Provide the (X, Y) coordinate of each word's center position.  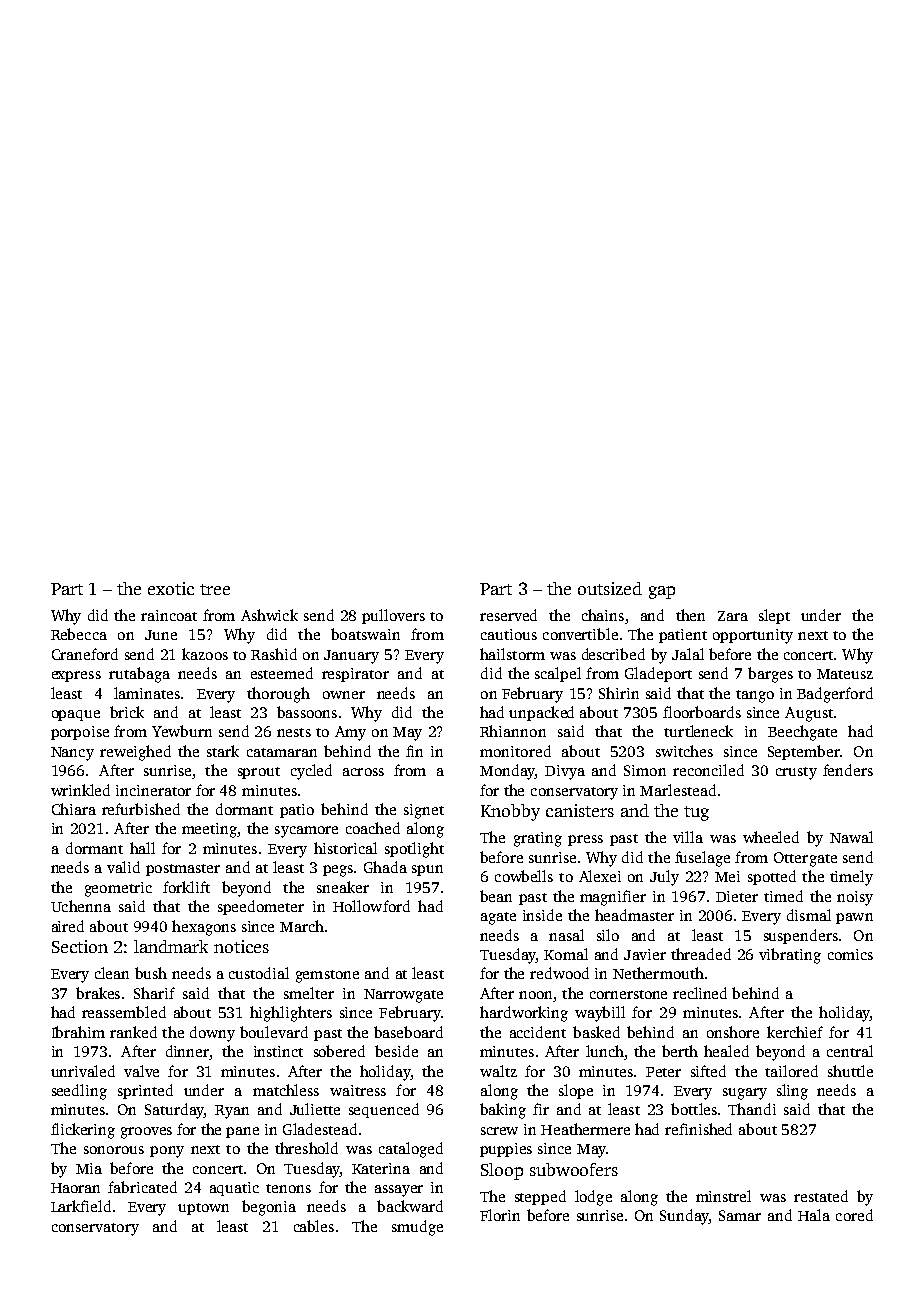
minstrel (723, 1196)
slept (774, 616)
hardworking (524, 1014)
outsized (610, 588)
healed (726, 1051)
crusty (796, 773)
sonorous (114, 1150)
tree (215, 589)
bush (151, 973)
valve (141, 1071)
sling (792, 1092)
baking (503, 1111)
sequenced (384, 1110)
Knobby (510, 812)
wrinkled (80, 790)
